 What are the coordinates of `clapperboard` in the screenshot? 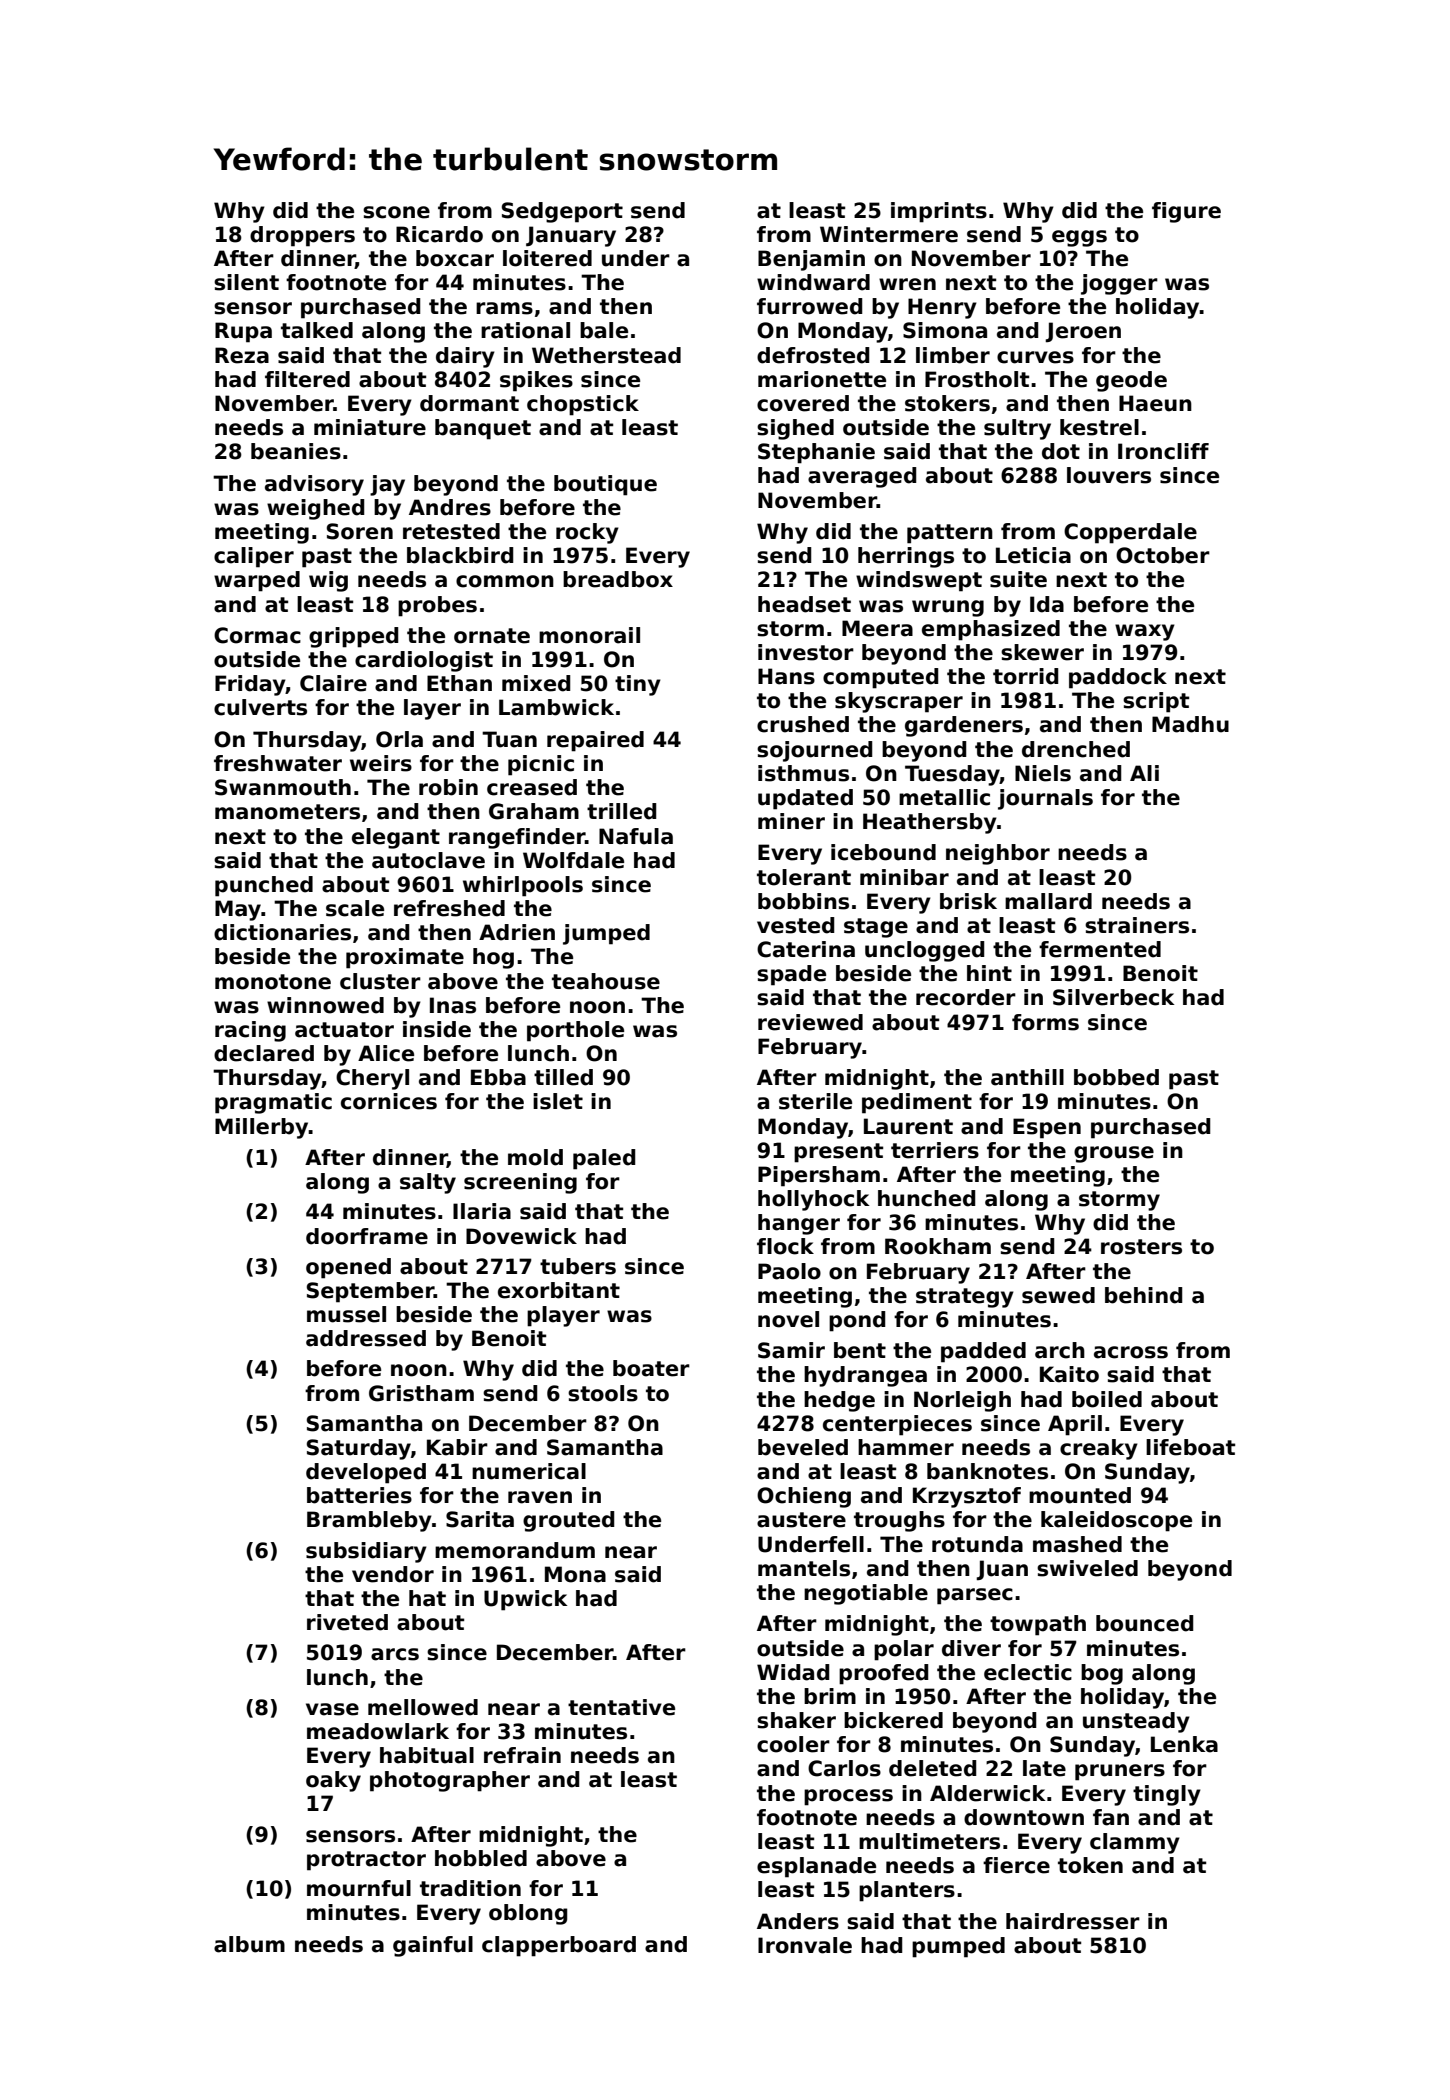 It's located at (559, 1946).
